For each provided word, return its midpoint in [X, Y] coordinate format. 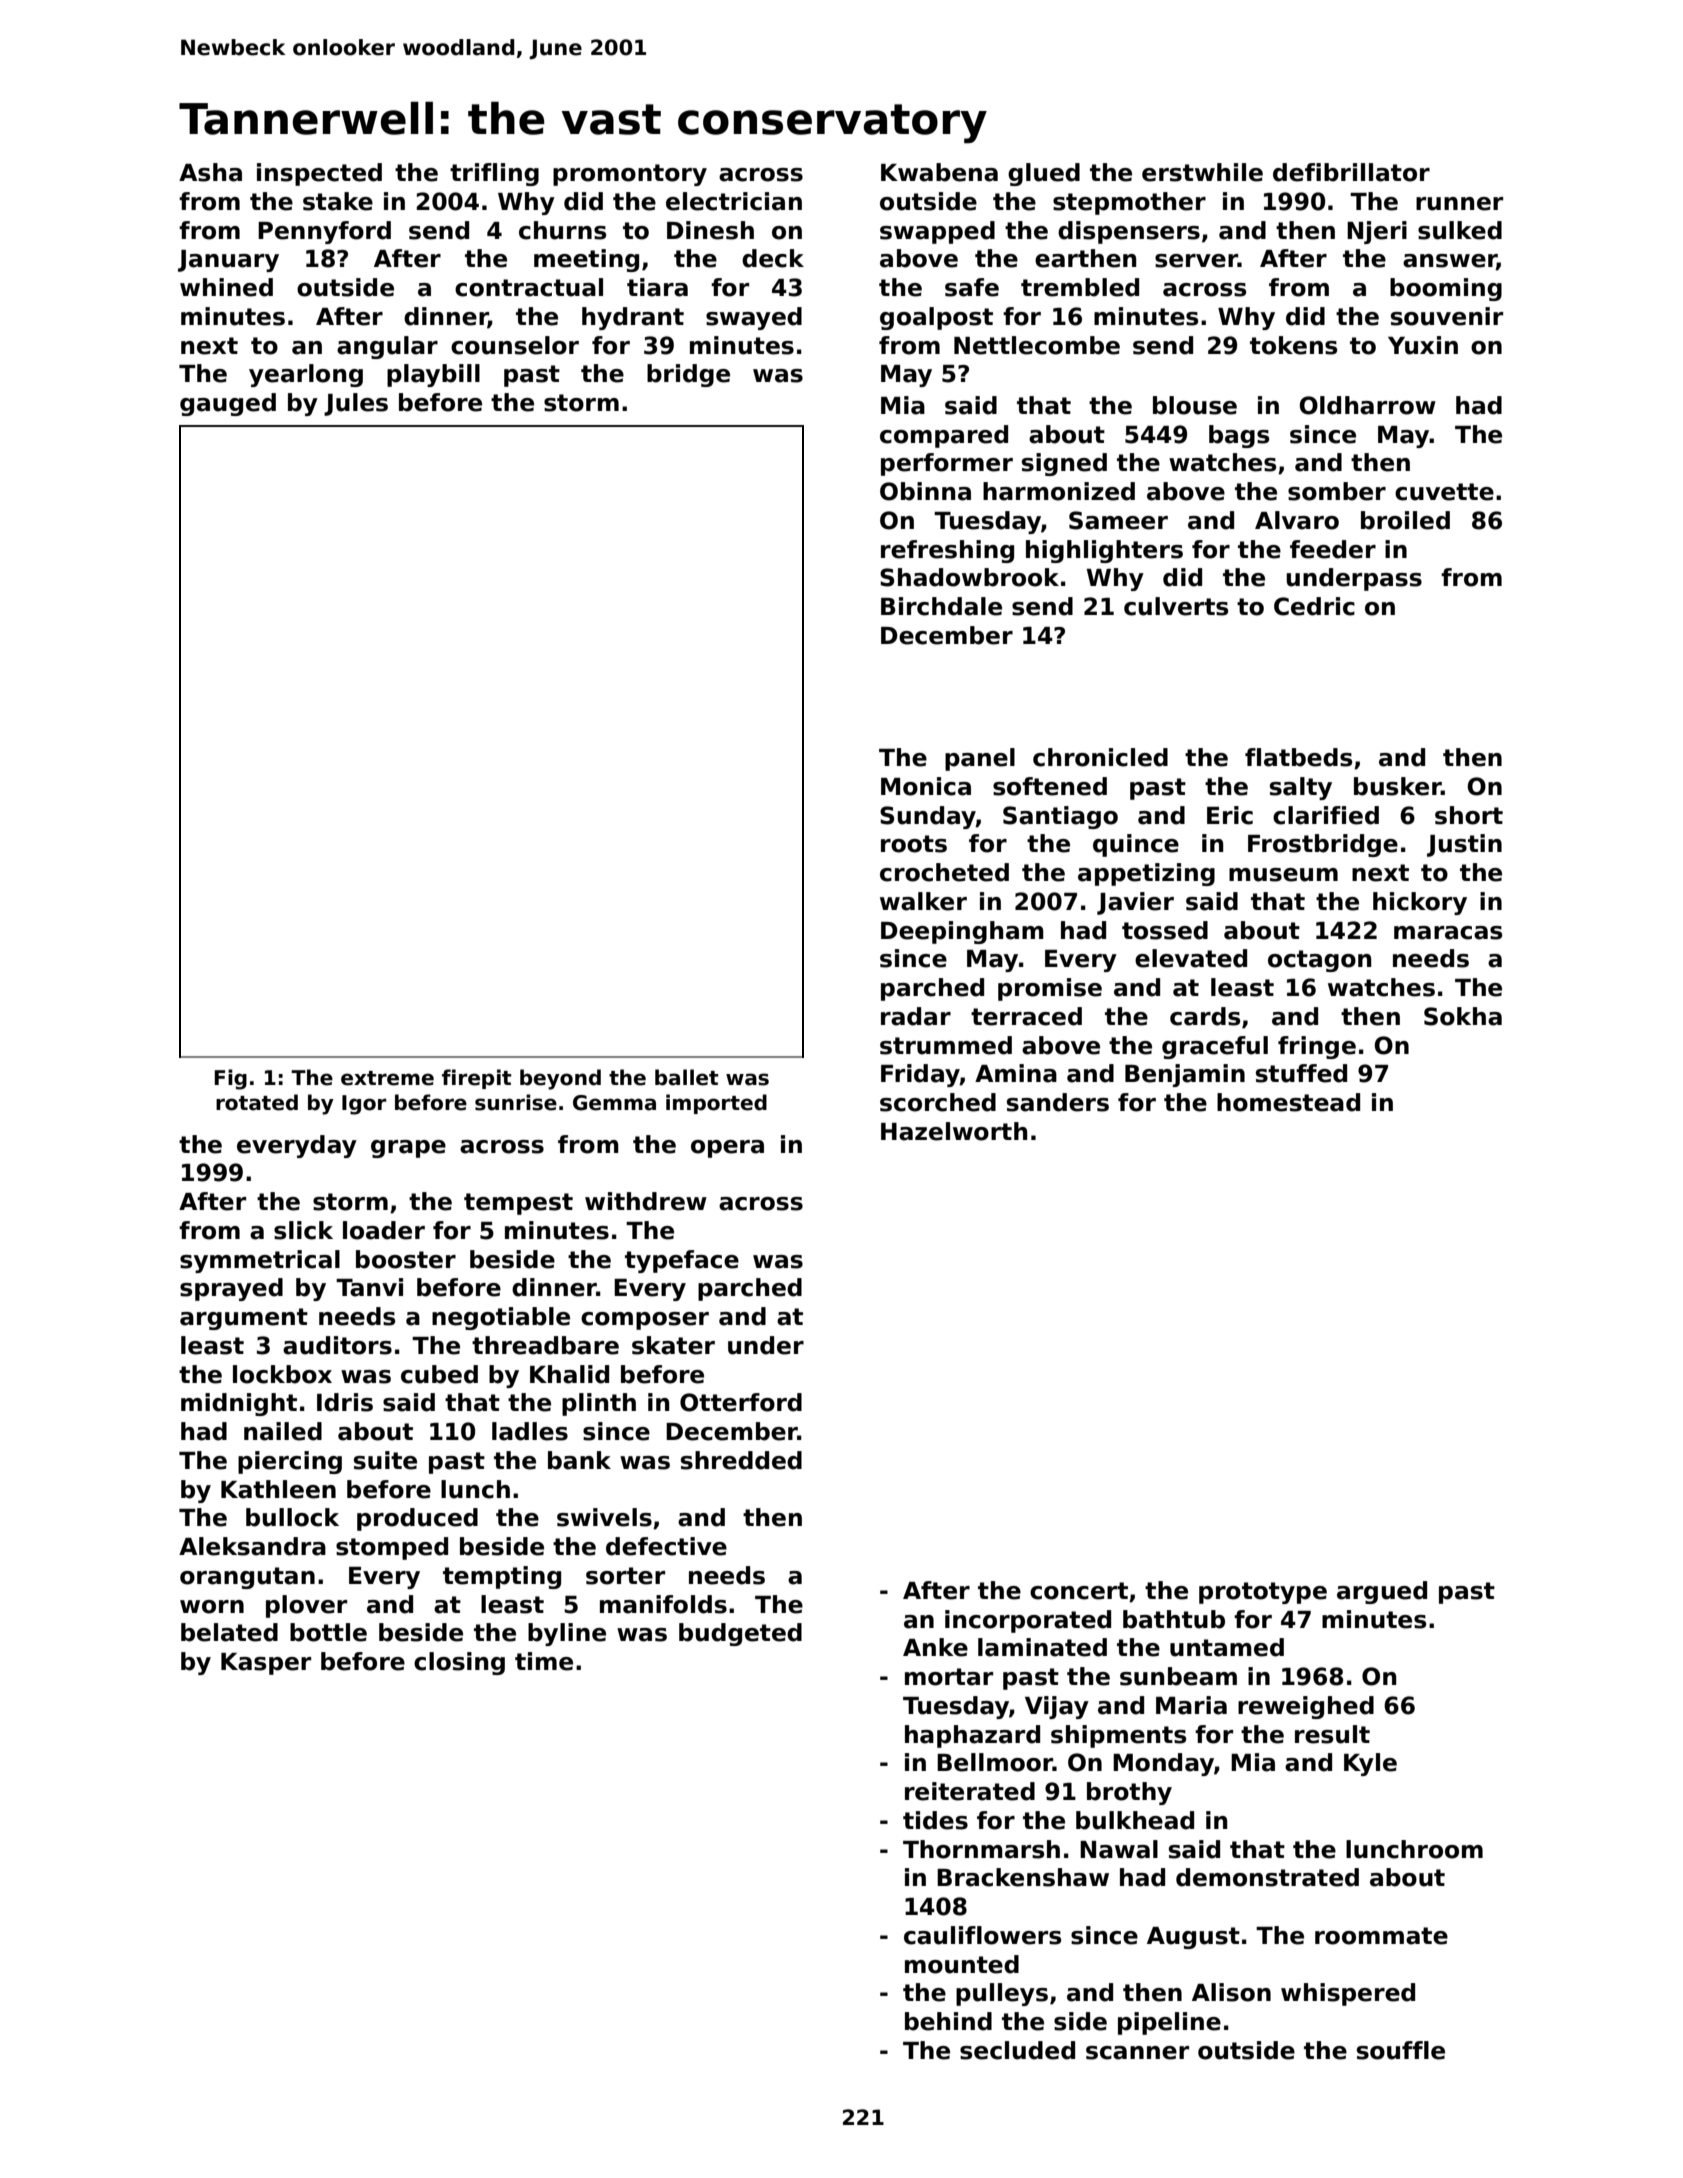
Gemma [614, 1103]
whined [226, 287]
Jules [356, 404]
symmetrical [260, 1261]
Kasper [266, 1664]
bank [579, 1460]
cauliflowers [982, 1935]
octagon [1319, 961]
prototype [1263, 1593]
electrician [734, 201]
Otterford [741, 1402]
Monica [926, 786]
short [1469, 815]
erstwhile [1202, 172]
